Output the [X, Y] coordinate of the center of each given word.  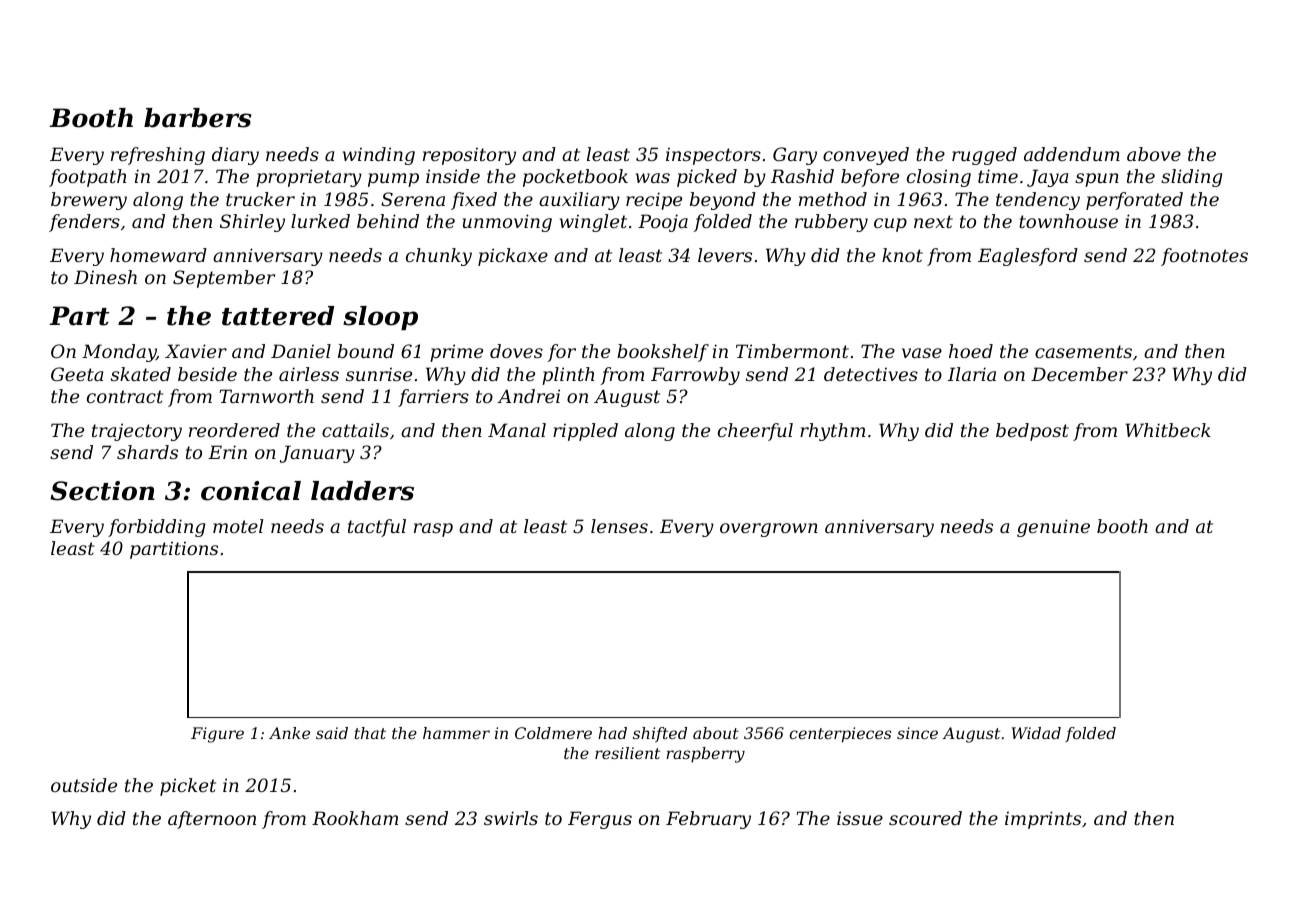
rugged [984, 156]
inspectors [713, 156]
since [917, 733]
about [716, 733]
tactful [377, 528]
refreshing [158, 156]
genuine [1053, 528]
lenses [619, 526]
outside [84, 785]
